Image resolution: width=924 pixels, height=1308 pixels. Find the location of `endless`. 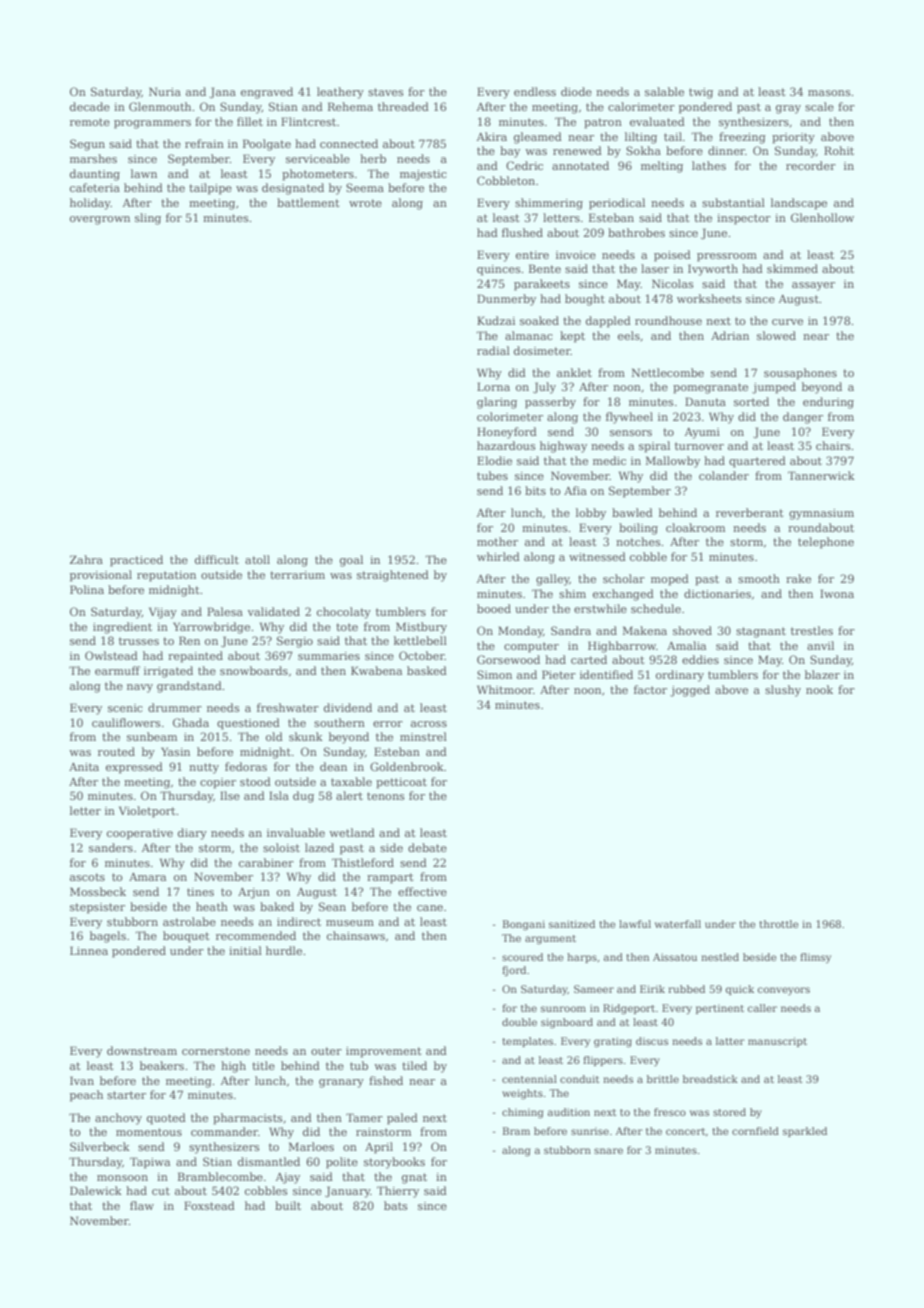

endless is located at coordinates (535, 91).
